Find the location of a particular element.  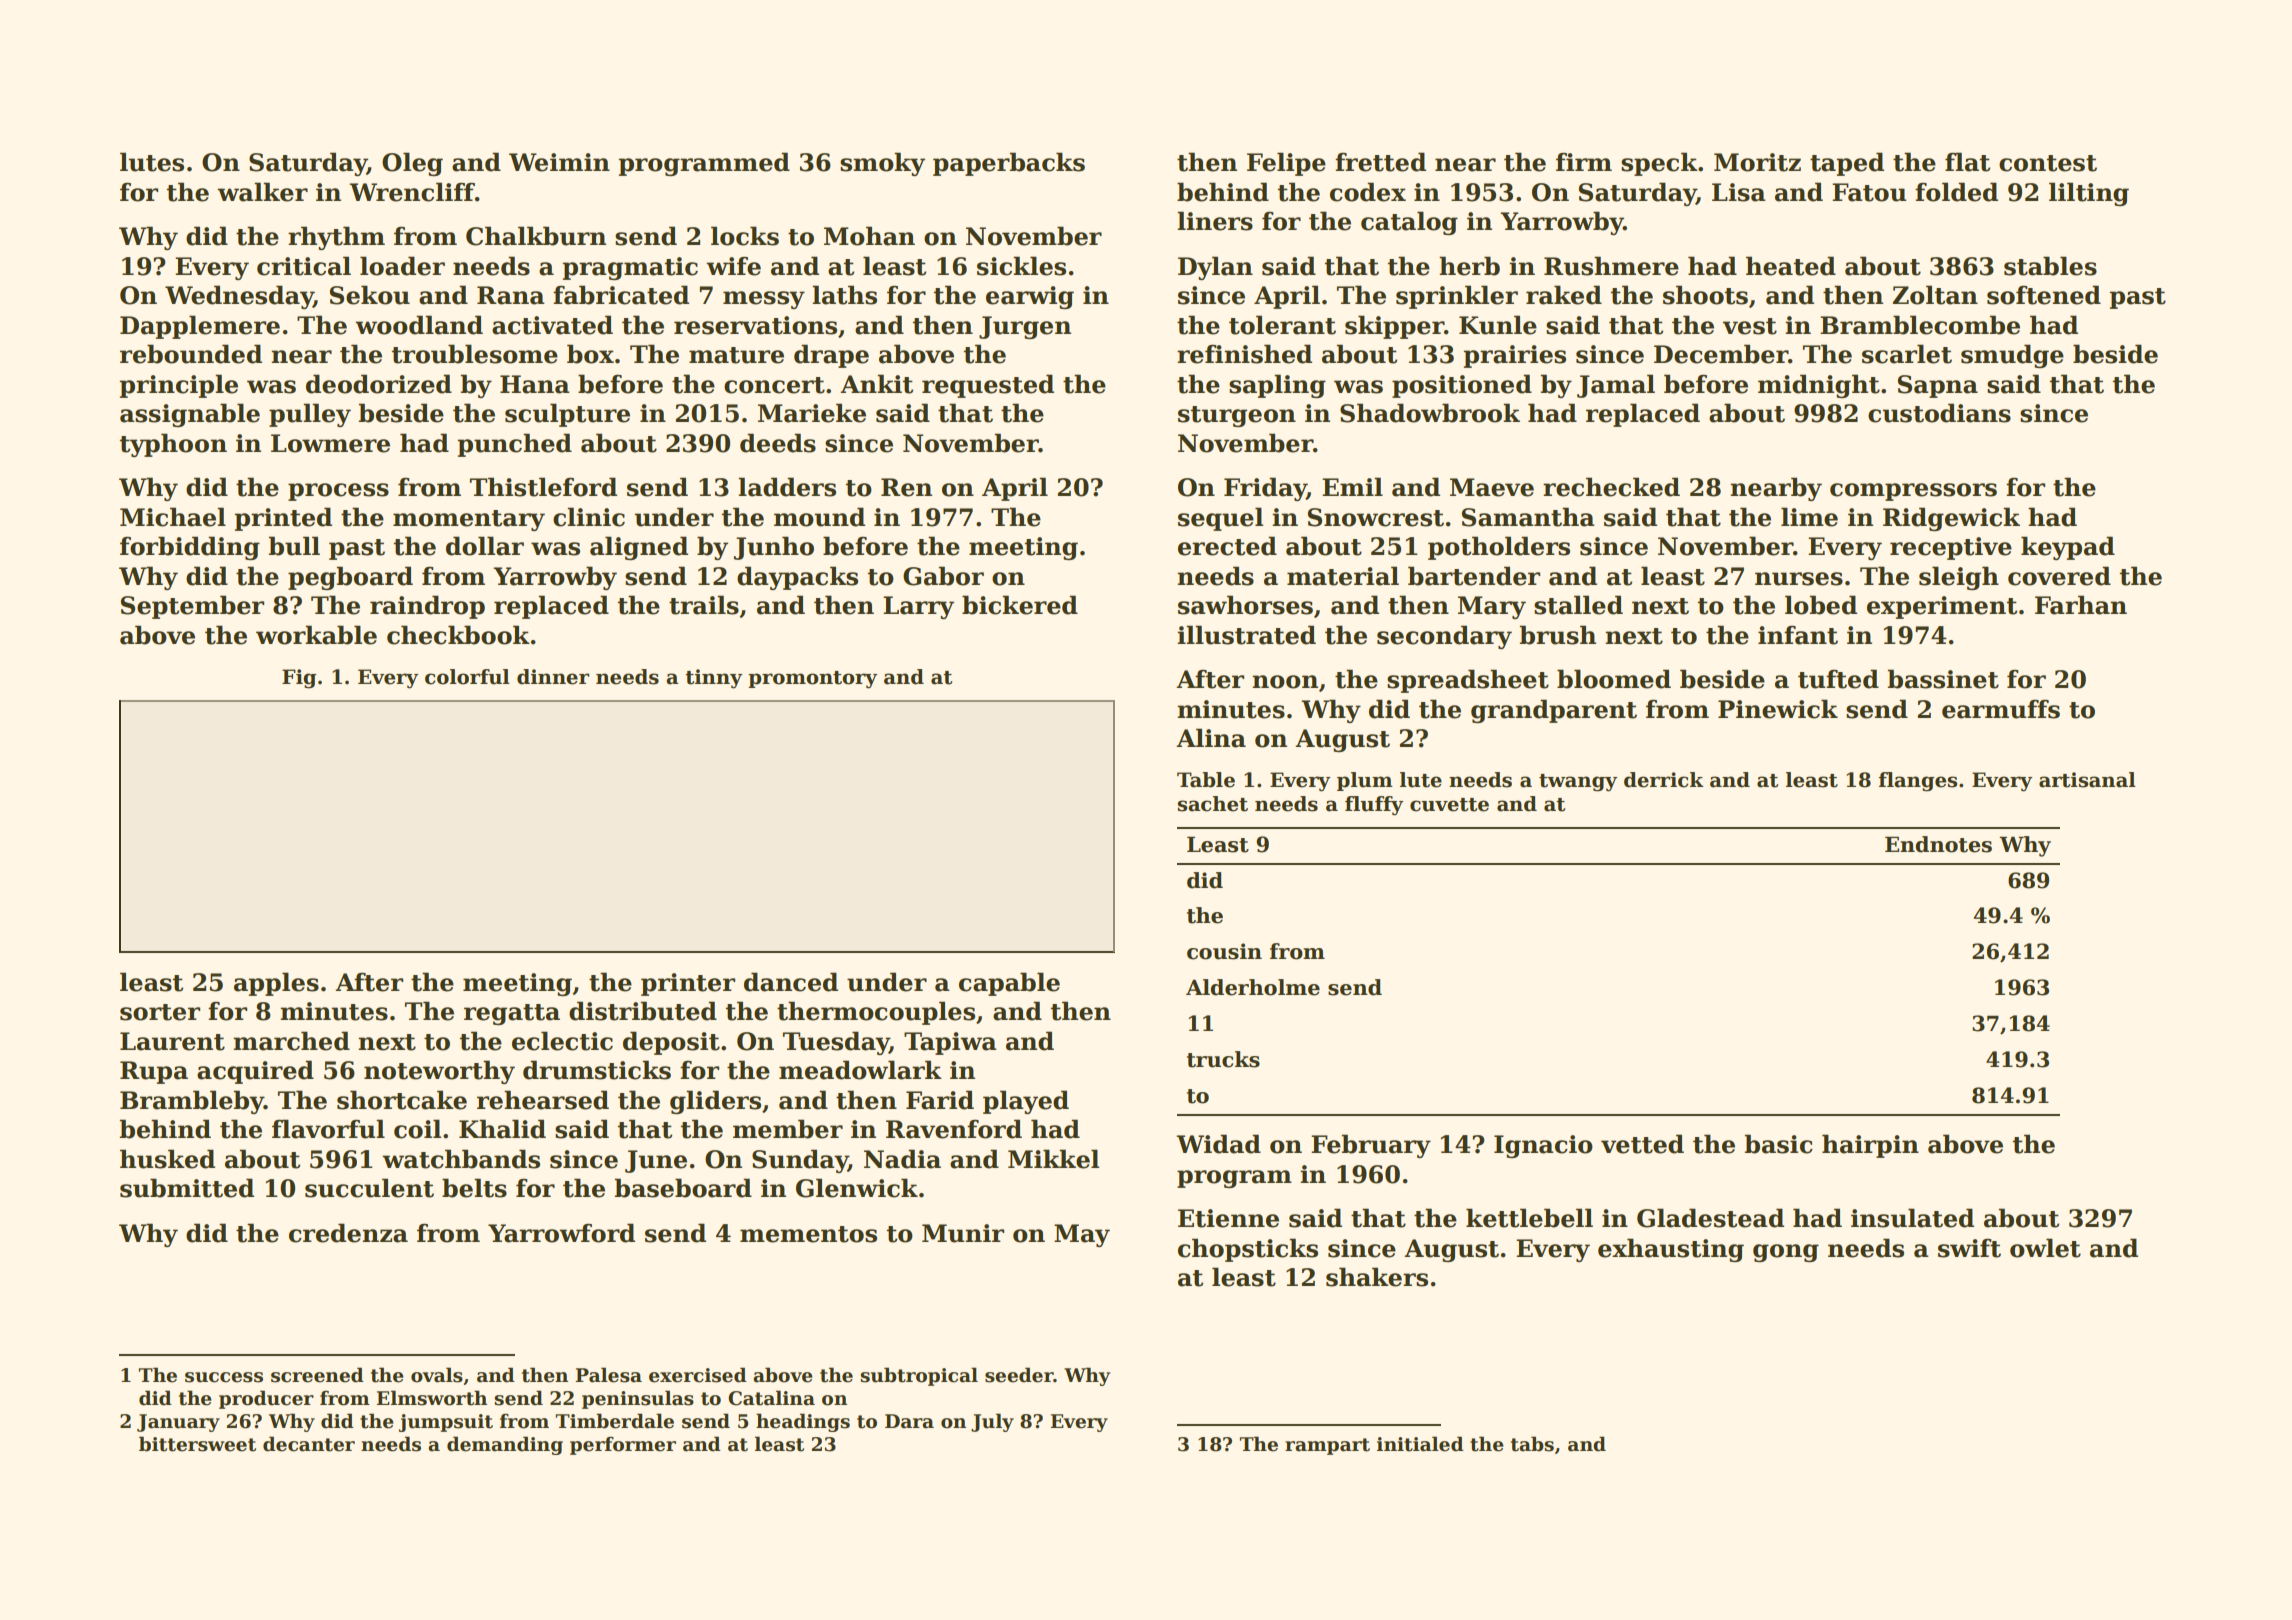

sorter is located at coordinates (160, 1012).
